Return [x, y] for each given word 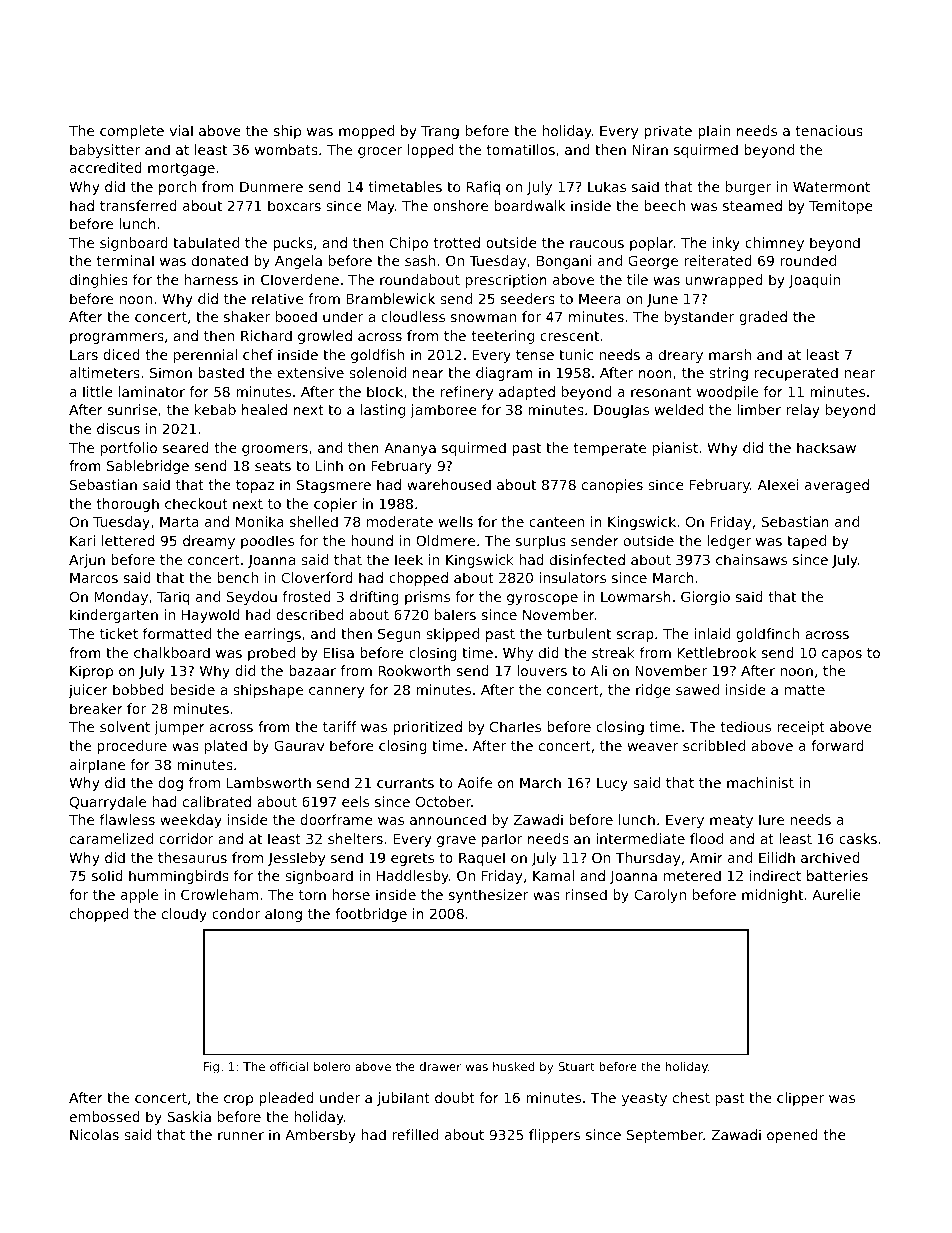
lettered [128, 540]
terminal [125, 260]
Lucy [612, 784]
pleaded [286, 1099]
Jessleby [296, 859]
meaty [731, 821]
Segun [399, 635]
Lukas [607, 186]
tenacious [829, 130]
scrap [635, 636]
